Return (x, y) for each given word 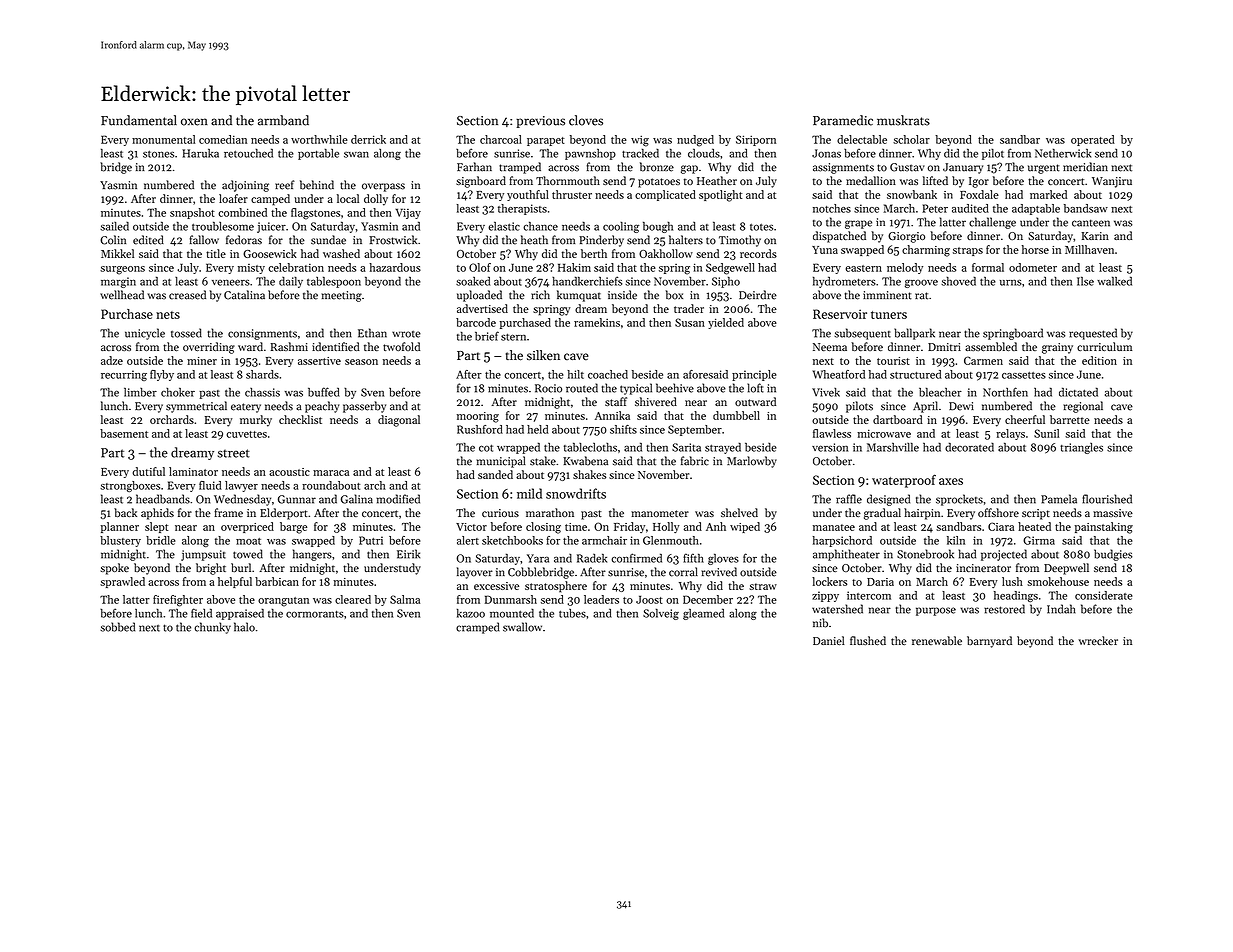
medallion (871, 180)
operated (1093, 140)
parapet (546, 141)
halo (244, 627)
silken (543, 355)
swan (356, 154)
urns (1011, 282)
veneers (231, 282)
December (708, 599)
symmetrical (196, 407)
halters (686, 240)
